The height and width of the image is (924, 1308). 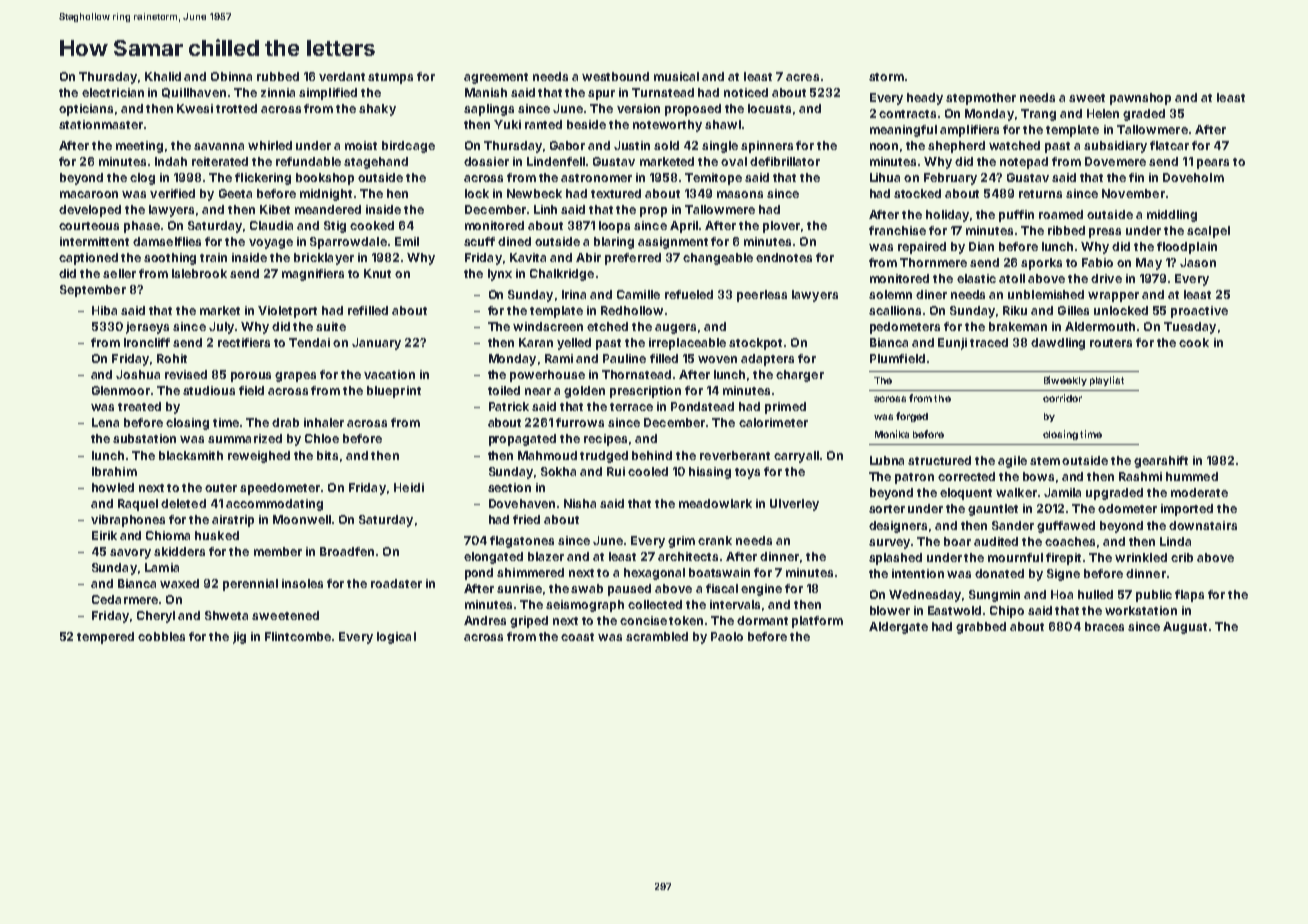 What do you see at coordinates (1198, 262) in the image?
I see `Jason` at bounding box center [1198, 262].
